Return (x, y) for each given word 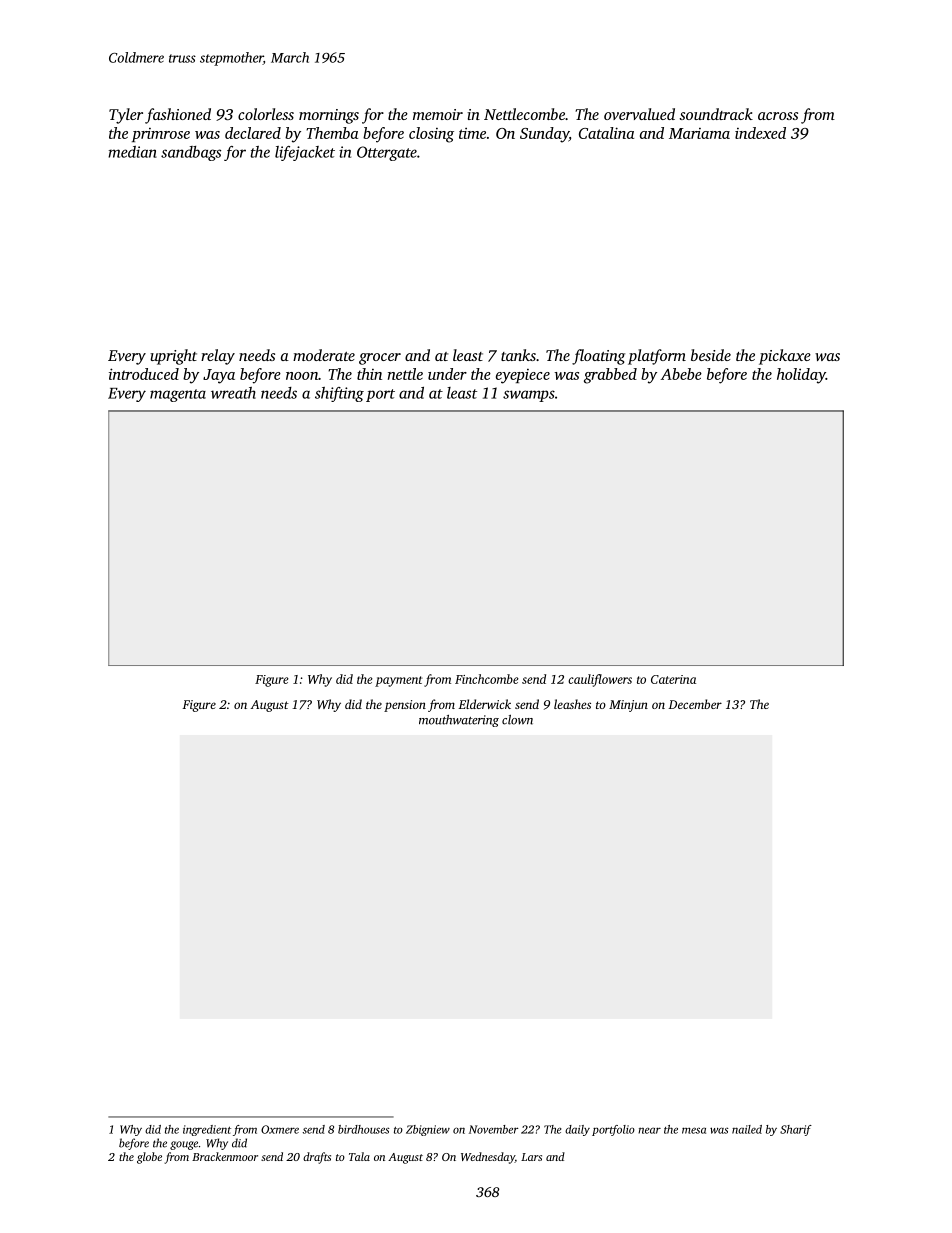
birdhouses (363, 1129)
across (778, 116)
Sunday (544, 135)
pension (405, 706)
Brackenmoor (225, 1156)
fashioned (178, 116)
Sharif (796, 1130)
